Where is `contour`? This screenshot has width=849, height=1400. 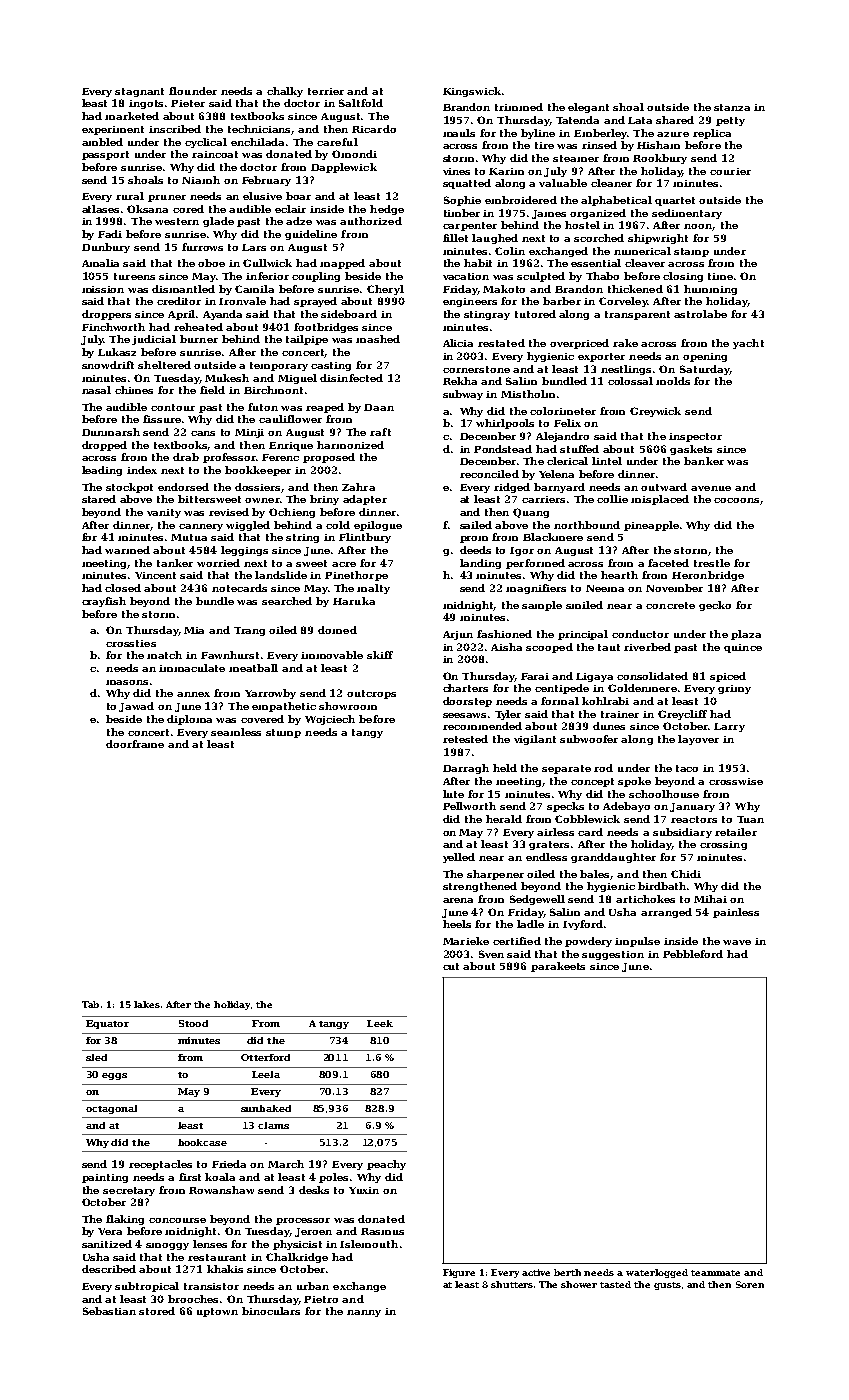 contour is located at coordinates (173, 407).
